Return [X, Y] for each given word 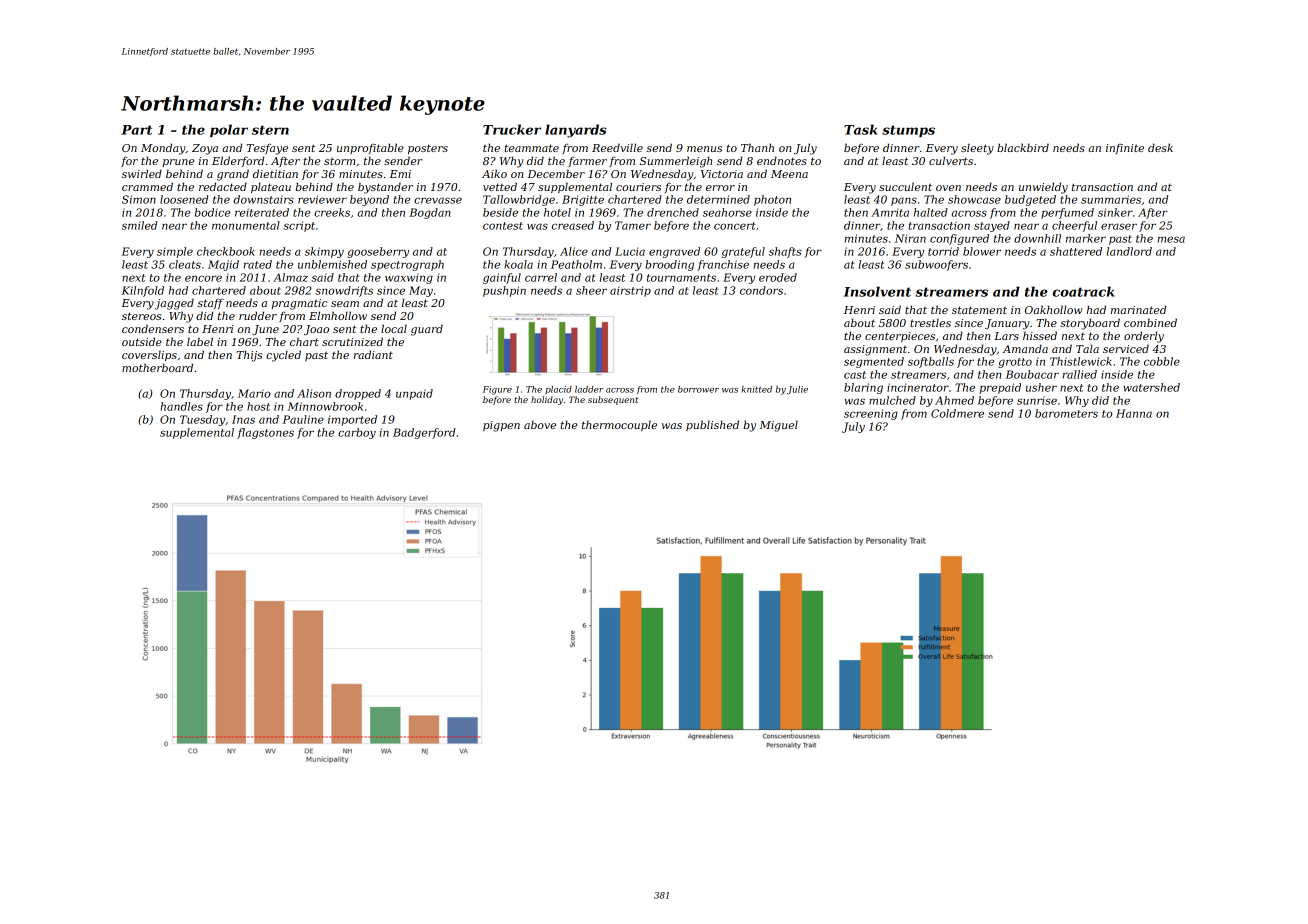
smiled [139, 225]
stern [270, 130]
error [720, 188]
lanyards [576, 131]
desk [1160, 147]
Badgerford [424, 433]
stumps [908, 131]
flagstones [265, 433]
